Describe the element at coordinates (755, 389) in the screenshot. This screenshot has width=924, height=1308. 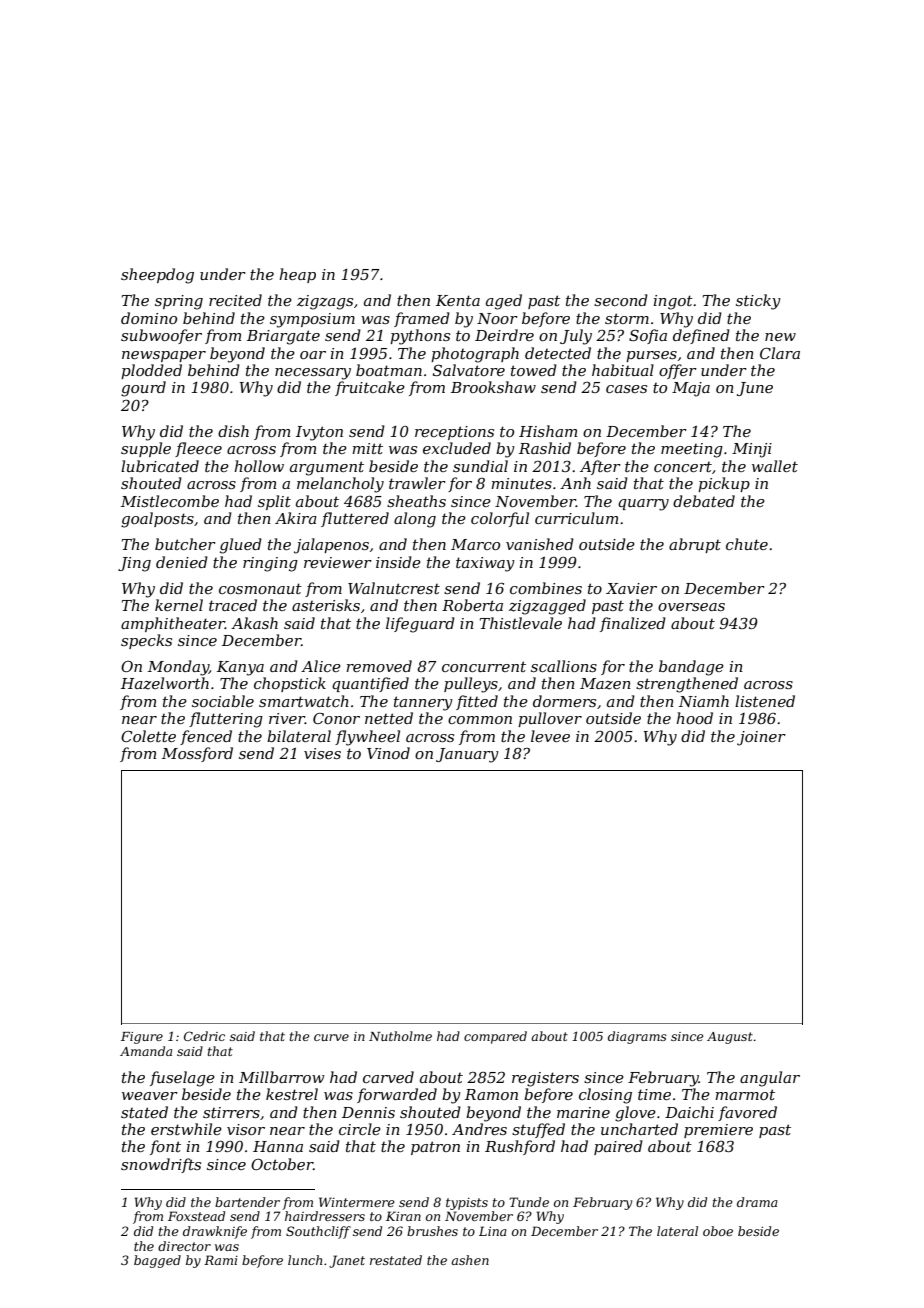
I see `June` at that location.
